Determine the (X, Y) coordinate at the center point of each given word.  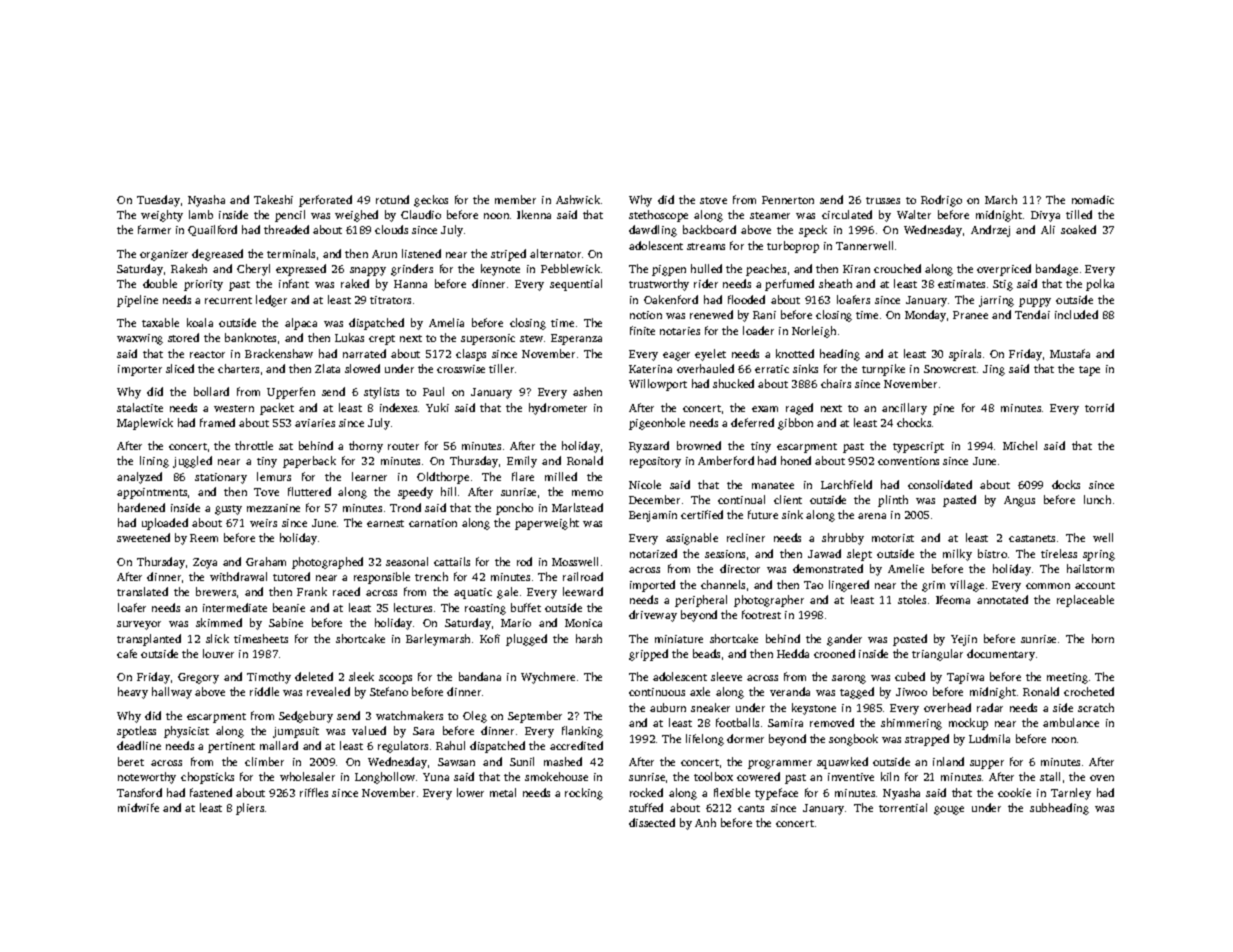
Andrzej (990, 231)
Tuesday (158, 201)
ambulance (1071, 722)
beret (131, 761)
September (535, 717)
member (515, 199)
